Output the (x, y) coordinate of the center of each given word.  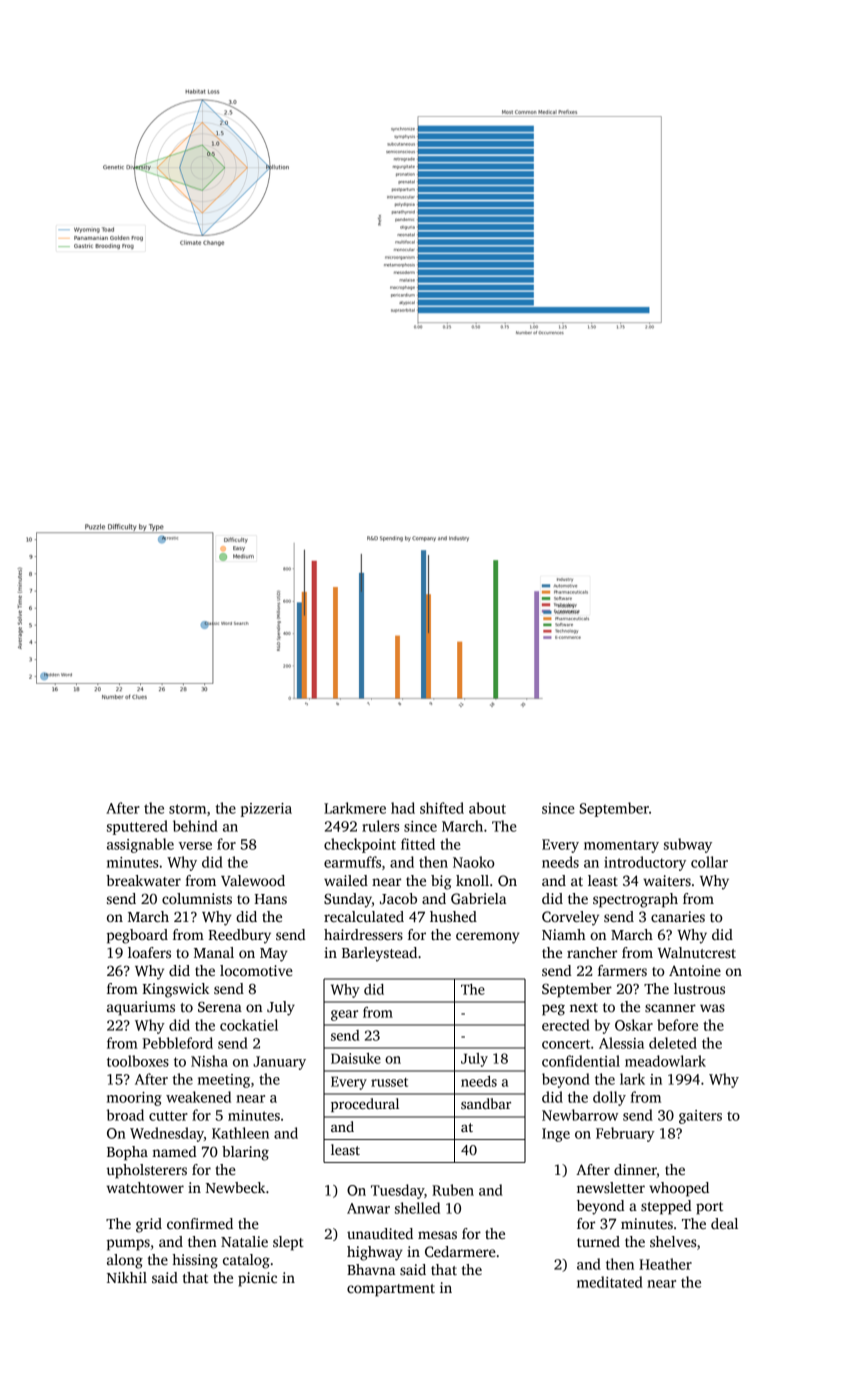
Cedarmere (460, 1251)
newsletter (611, 1187)
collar (709, 862)
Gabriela (478, 898)
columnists (197, 898)
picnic (257, 1279)
